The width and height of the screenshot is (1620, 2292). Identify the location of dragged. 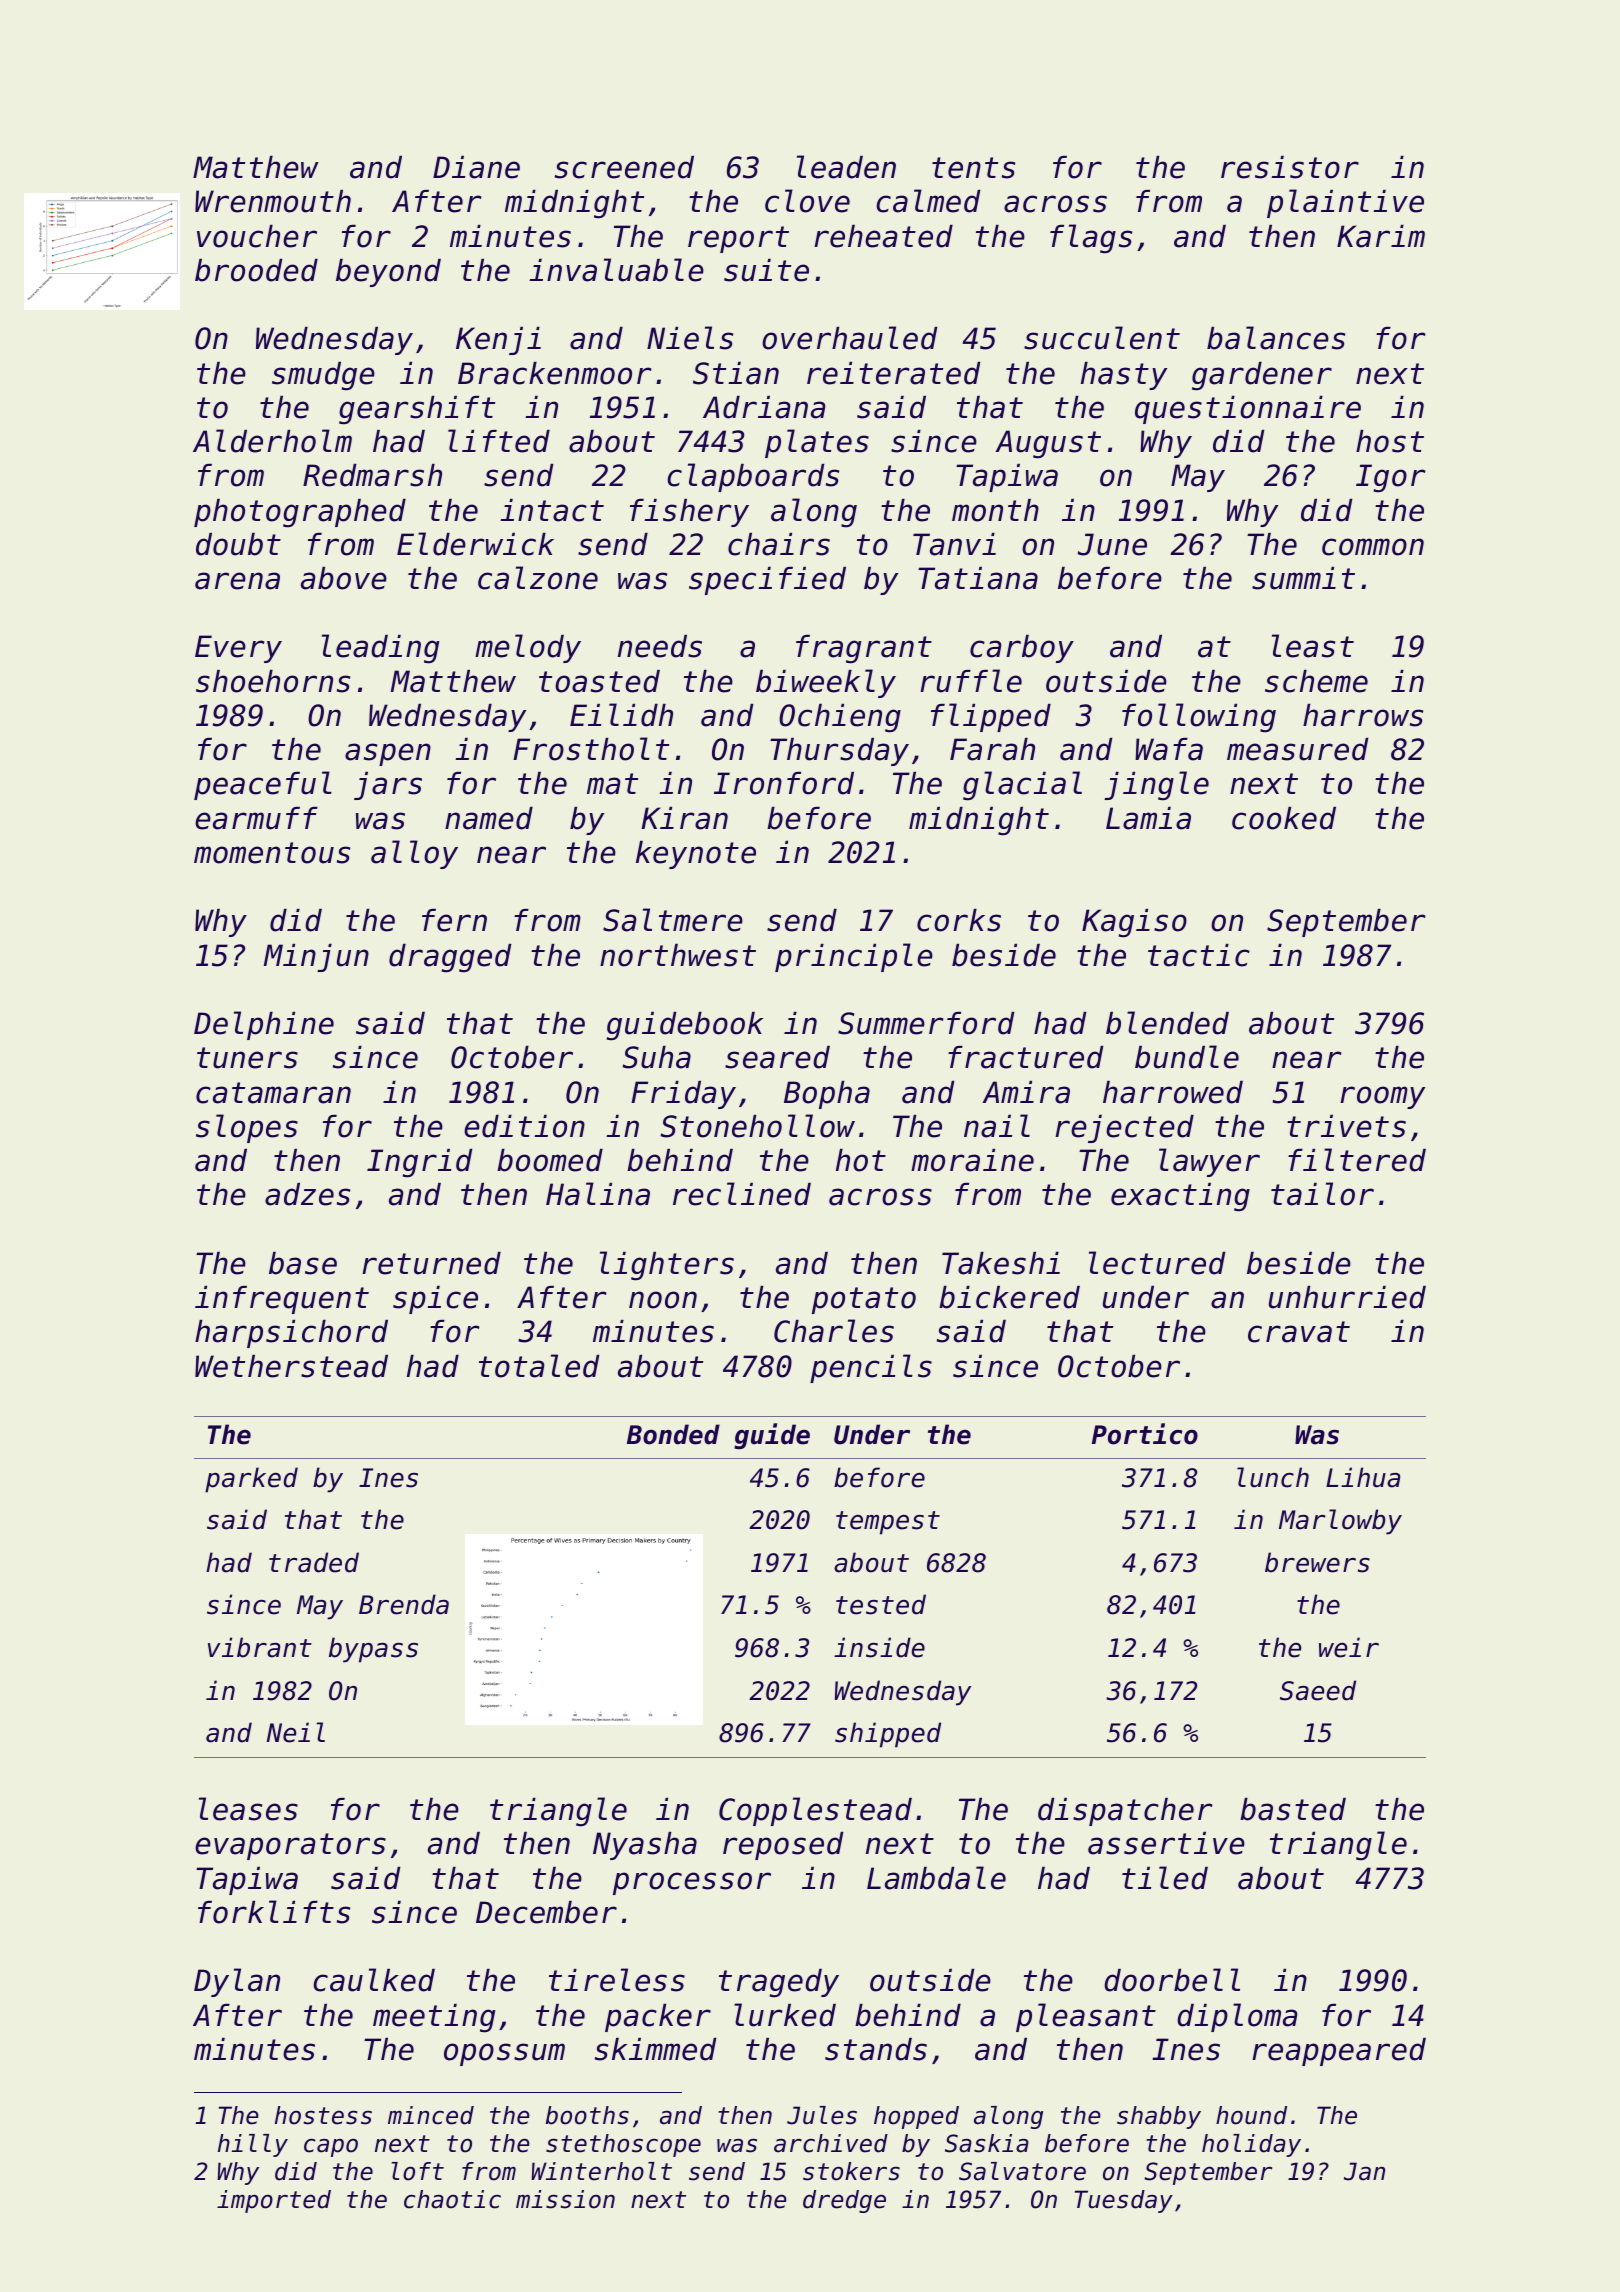
(450, 958).
